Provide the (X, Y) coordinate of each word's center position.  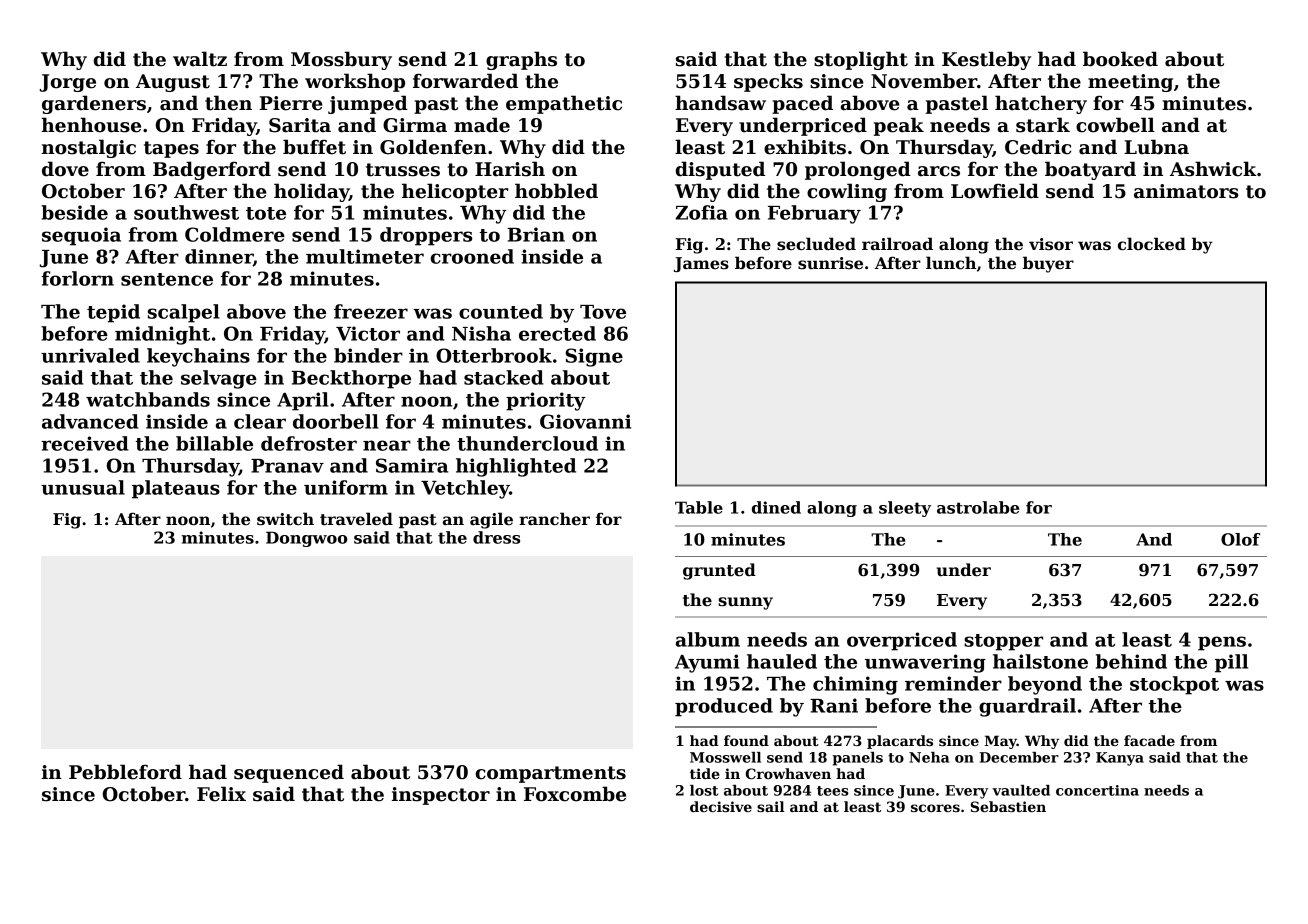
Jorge (68, 83)
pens (1222, 643)
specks (768, 82)
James (701, 265)
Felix (221, 794)
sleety (905, 509)
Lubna (1156, 147)
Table (699, 507)
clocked (1152, 244)
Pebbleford (125, 772)
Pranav (287, 466)
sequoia (81, 236)
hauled (782, 661)
